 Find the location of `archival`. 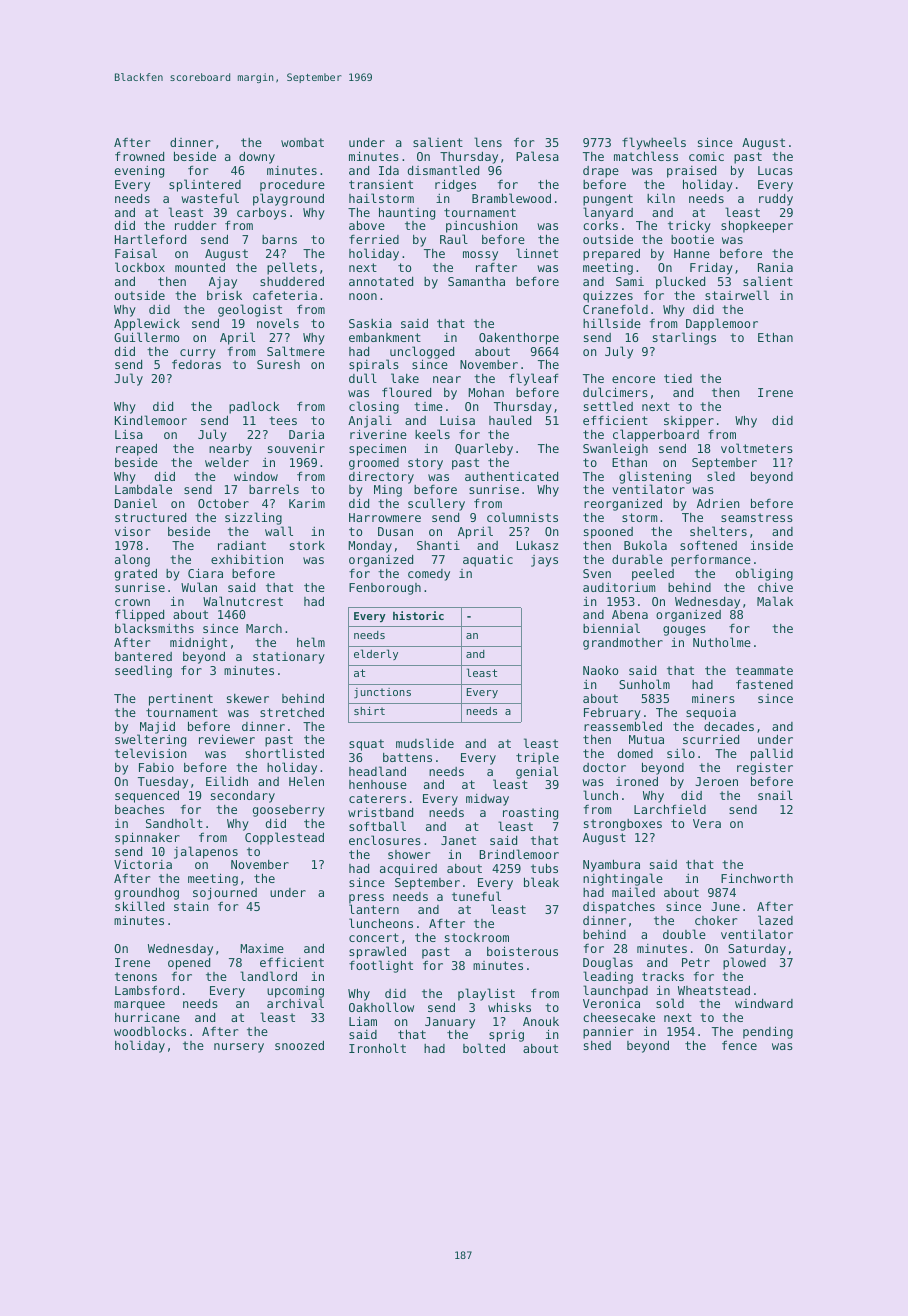

archival is located at coordinates (295, 1003).
